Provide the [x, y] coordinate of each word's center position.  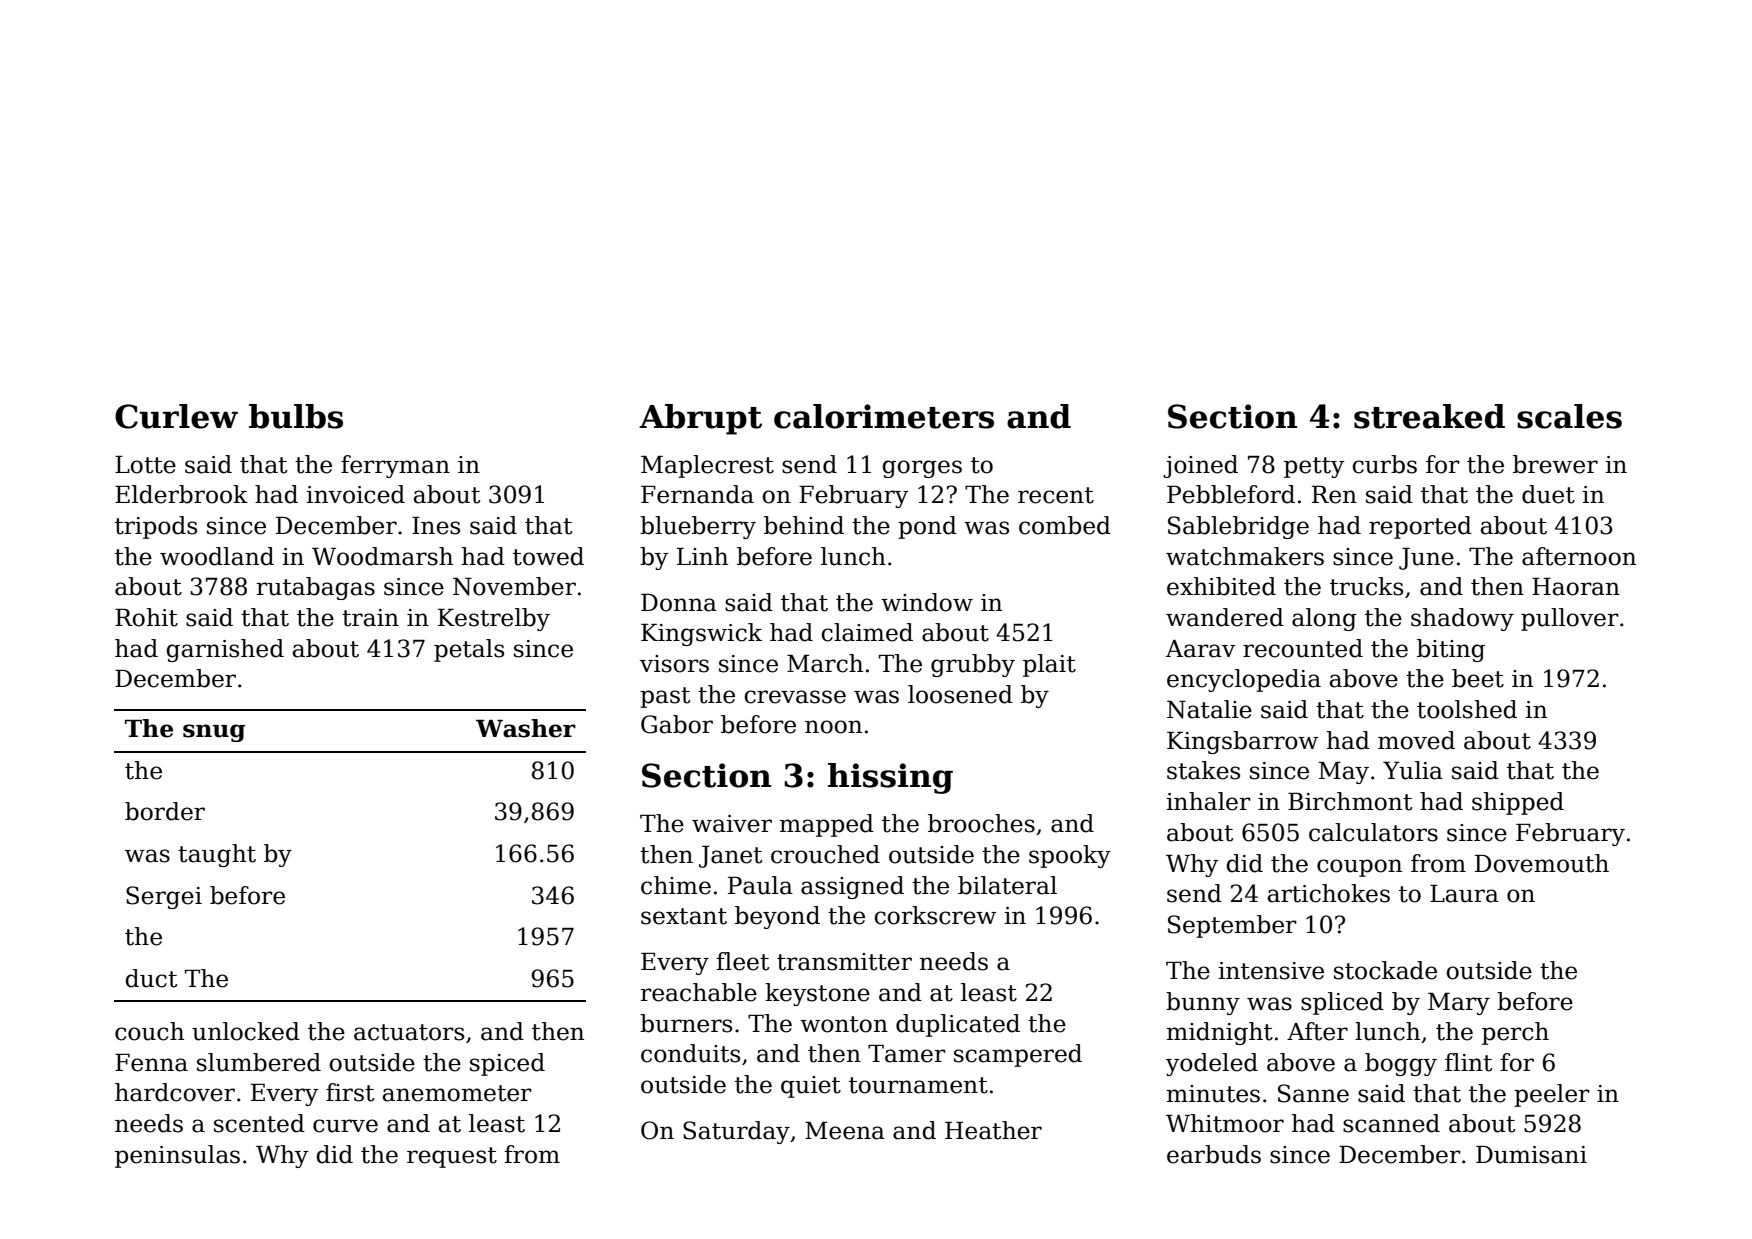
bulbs [296, 416]
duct [151, 978]
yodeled [1212, 1064]
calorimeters [884, 416]
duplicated [958, 1025]
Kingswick [701, 634]
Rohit [146, 617]
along [1324, 619]
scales [1569, 416]
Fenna [151, 1063]
